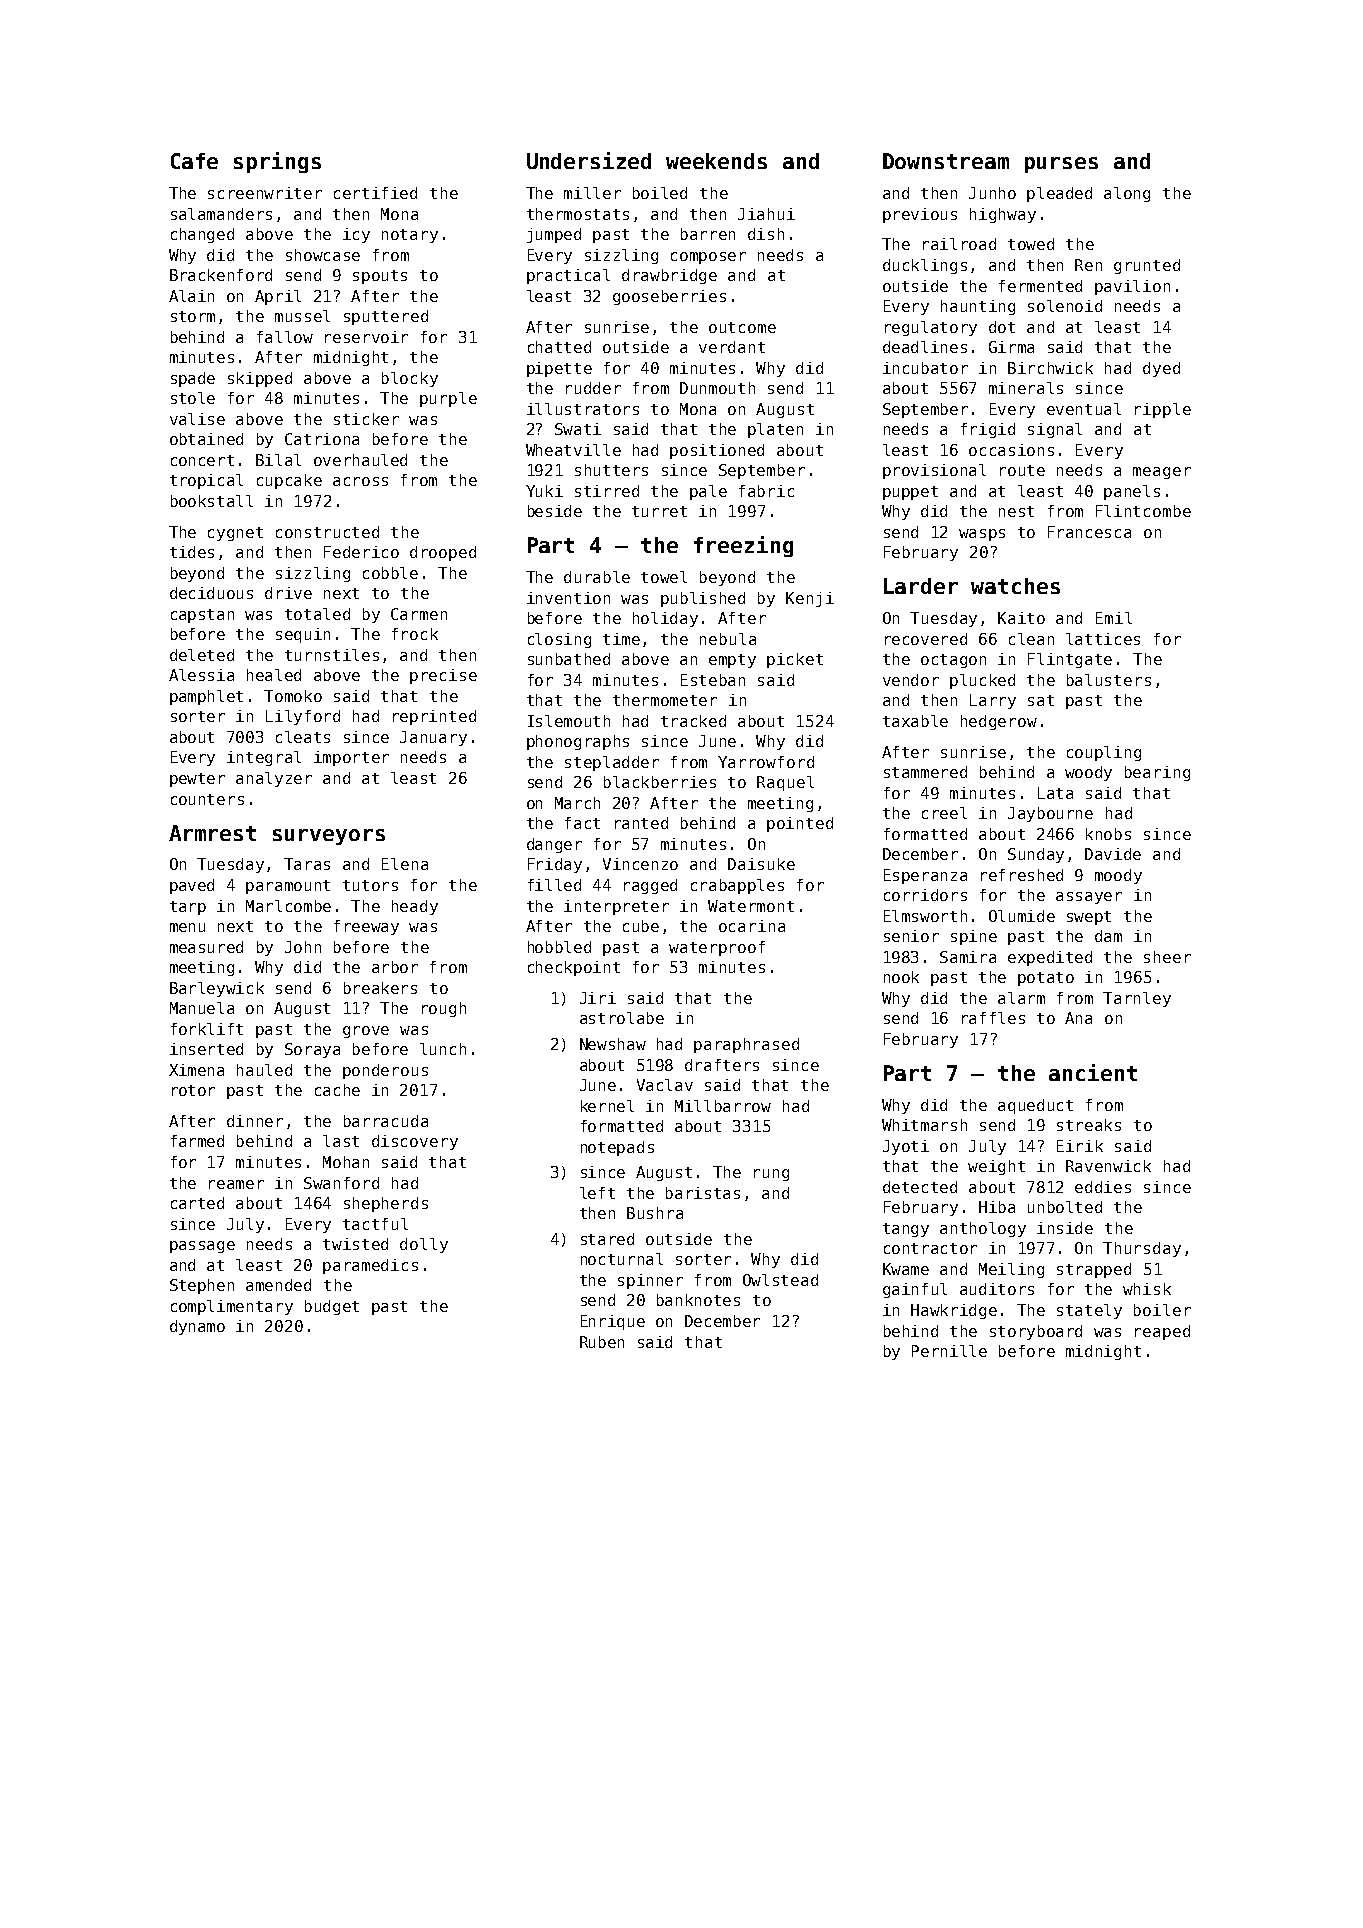 This image has width=1363, height=1928. I want to click on paraphrased, so click(746, 1045).
